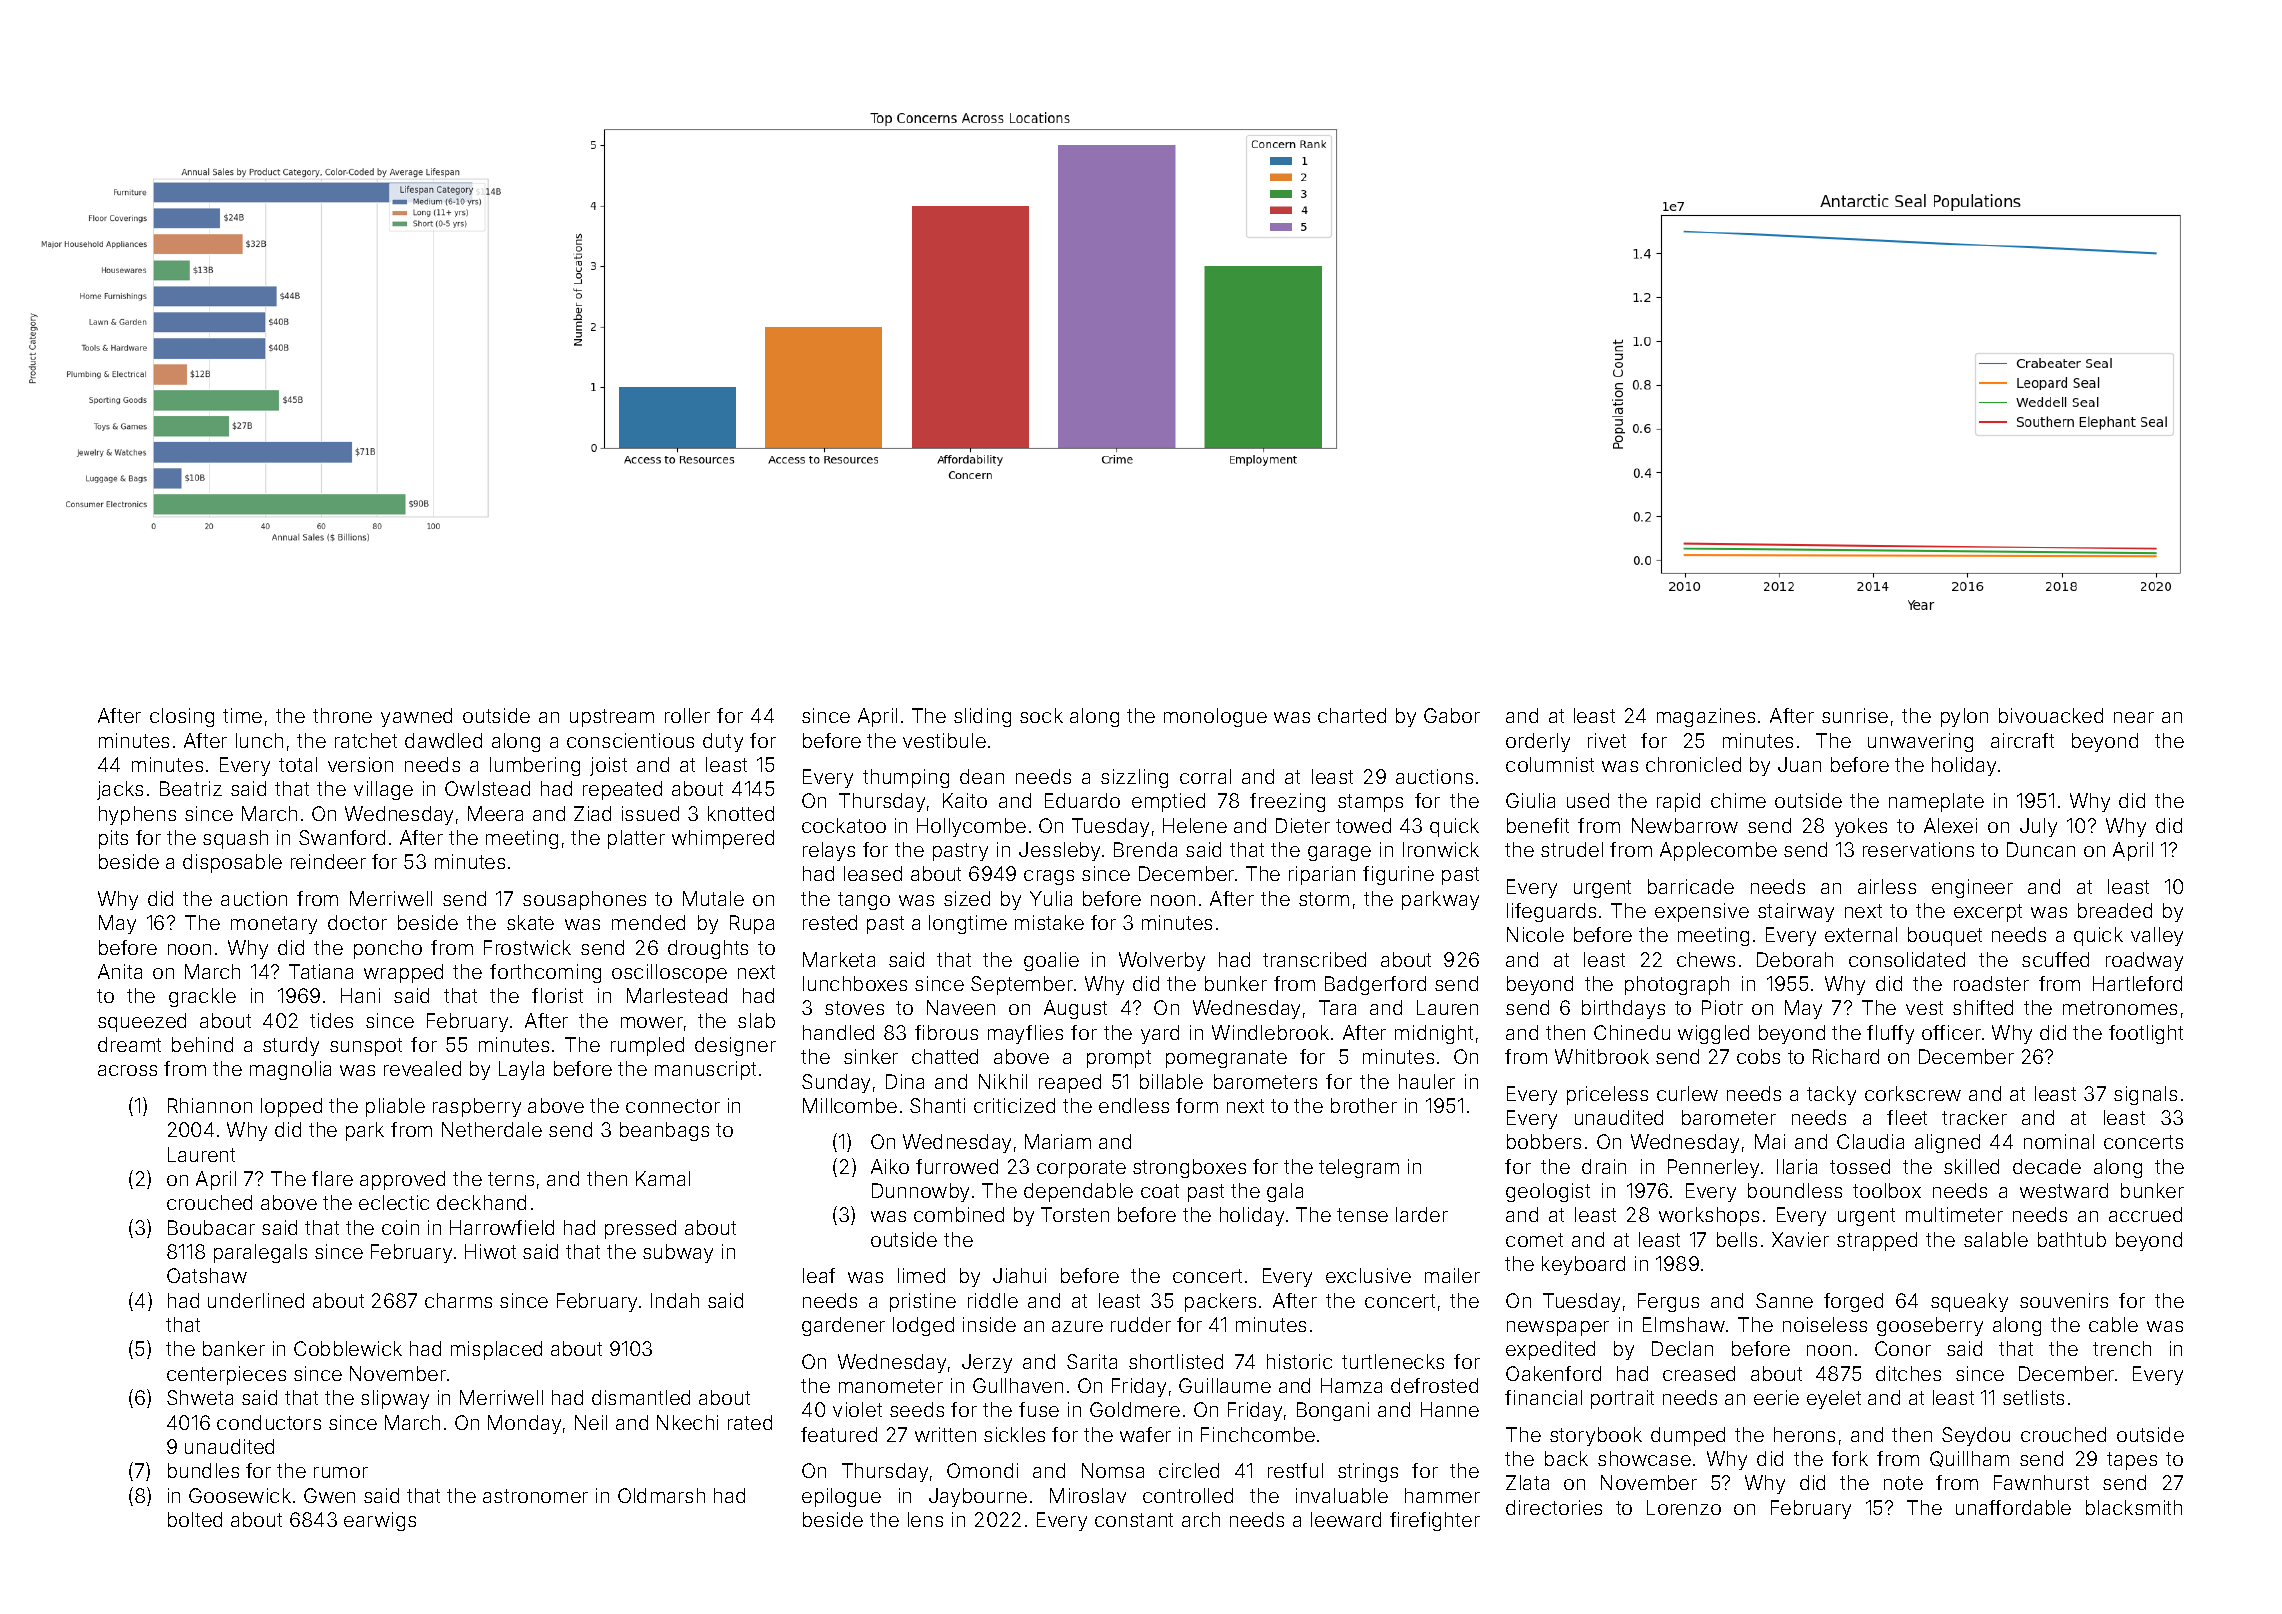 This document has width=2282, height=1614. What do you see at coordinates (210, 1105) in the document?
I see `Rhiannon` at bounding box center [210, 1105].
